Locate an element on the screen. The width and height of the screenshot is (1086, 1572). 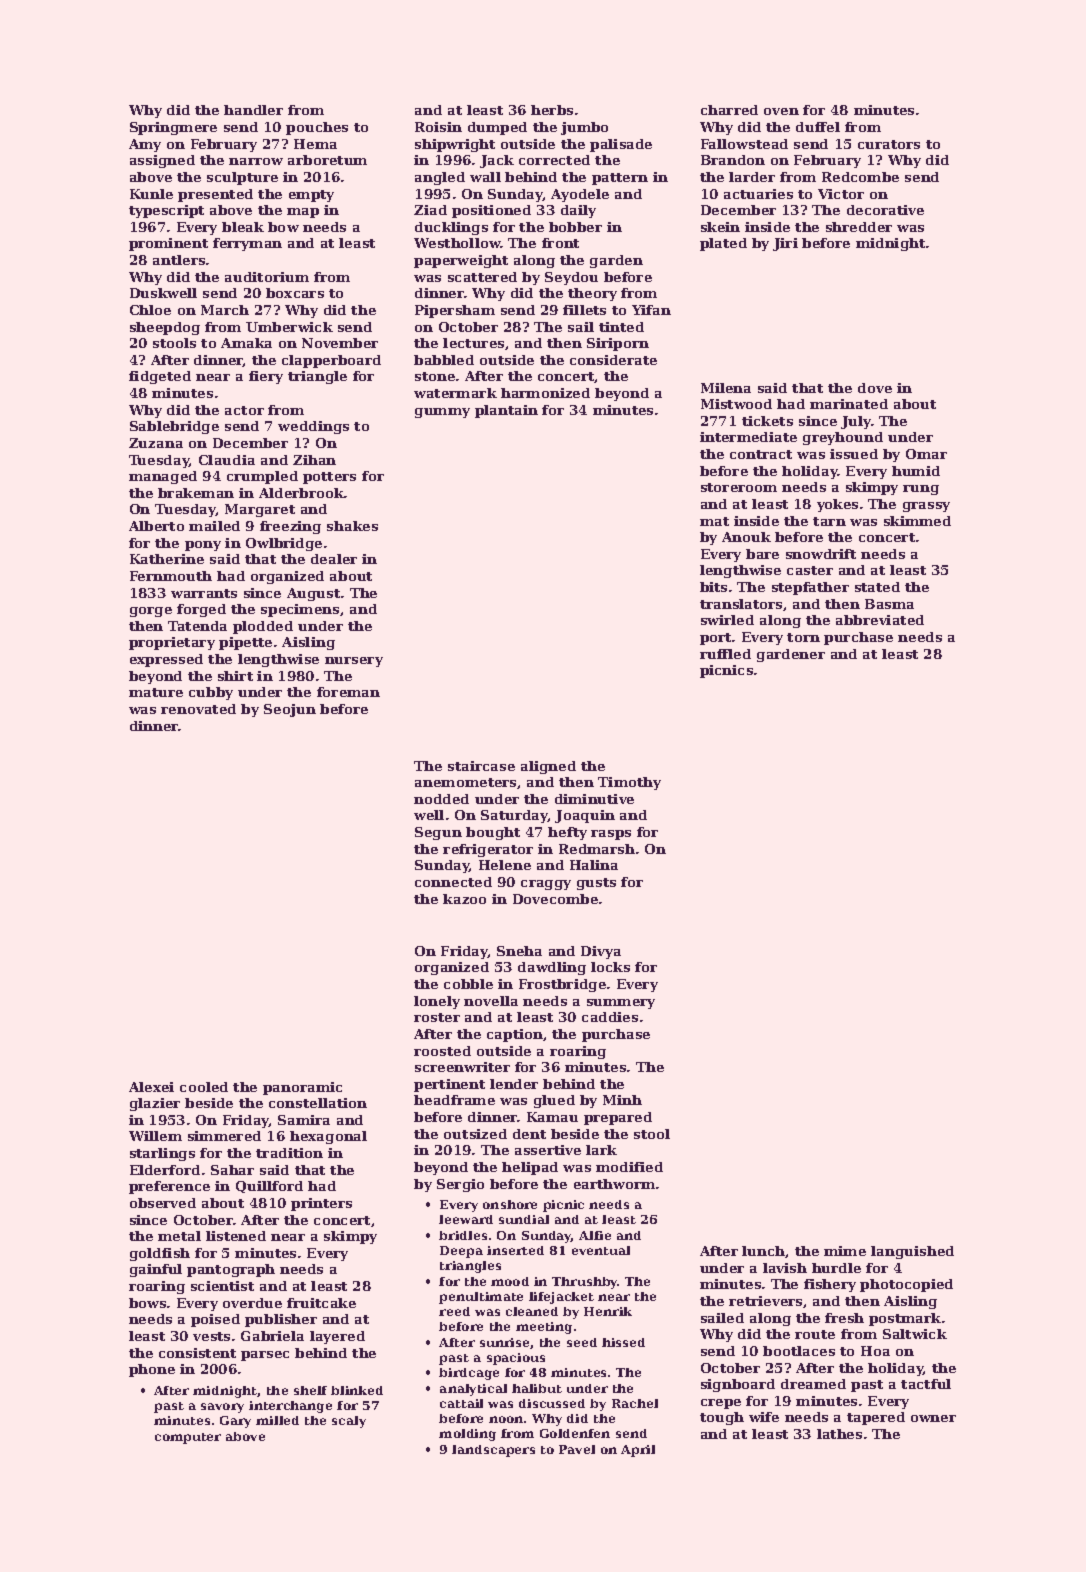
Basma is located at coordinates (889, 604).
